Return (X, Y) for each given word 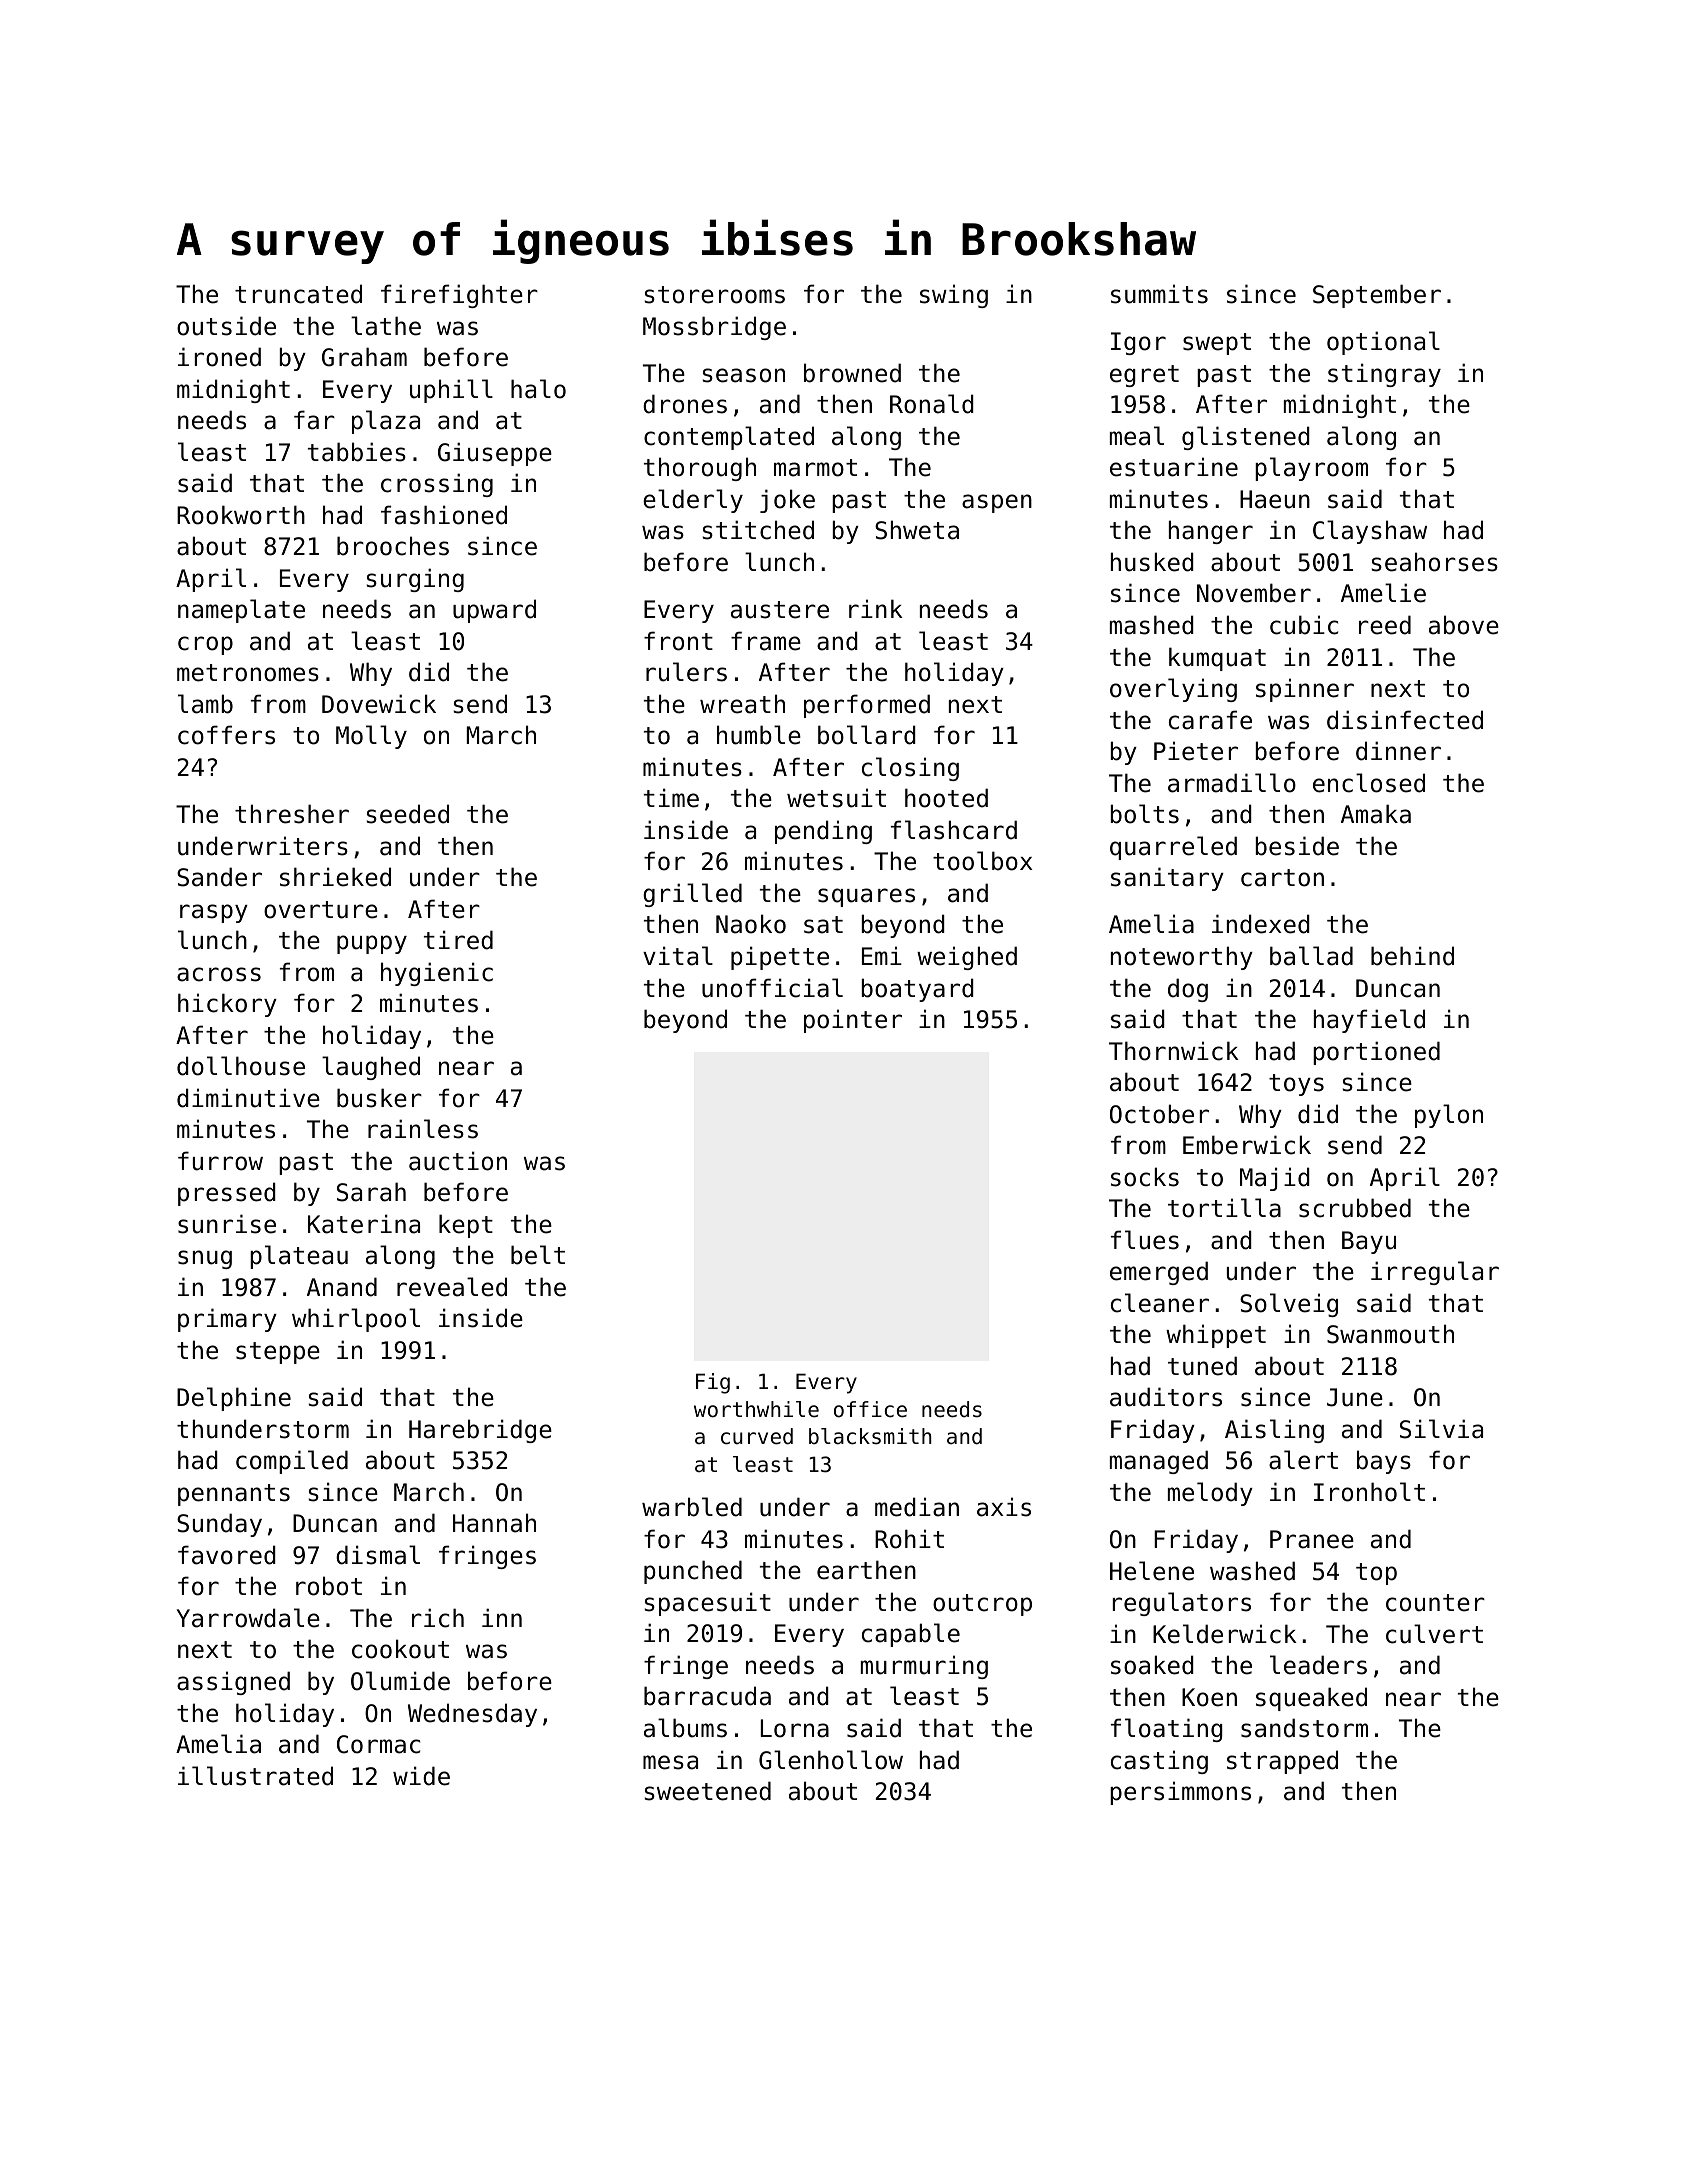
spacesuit (707, 1604)
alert (1303, 1460)
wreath (742, 704)
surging (415, 580)
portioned (1376, 1053)
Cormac (378, 1744)
